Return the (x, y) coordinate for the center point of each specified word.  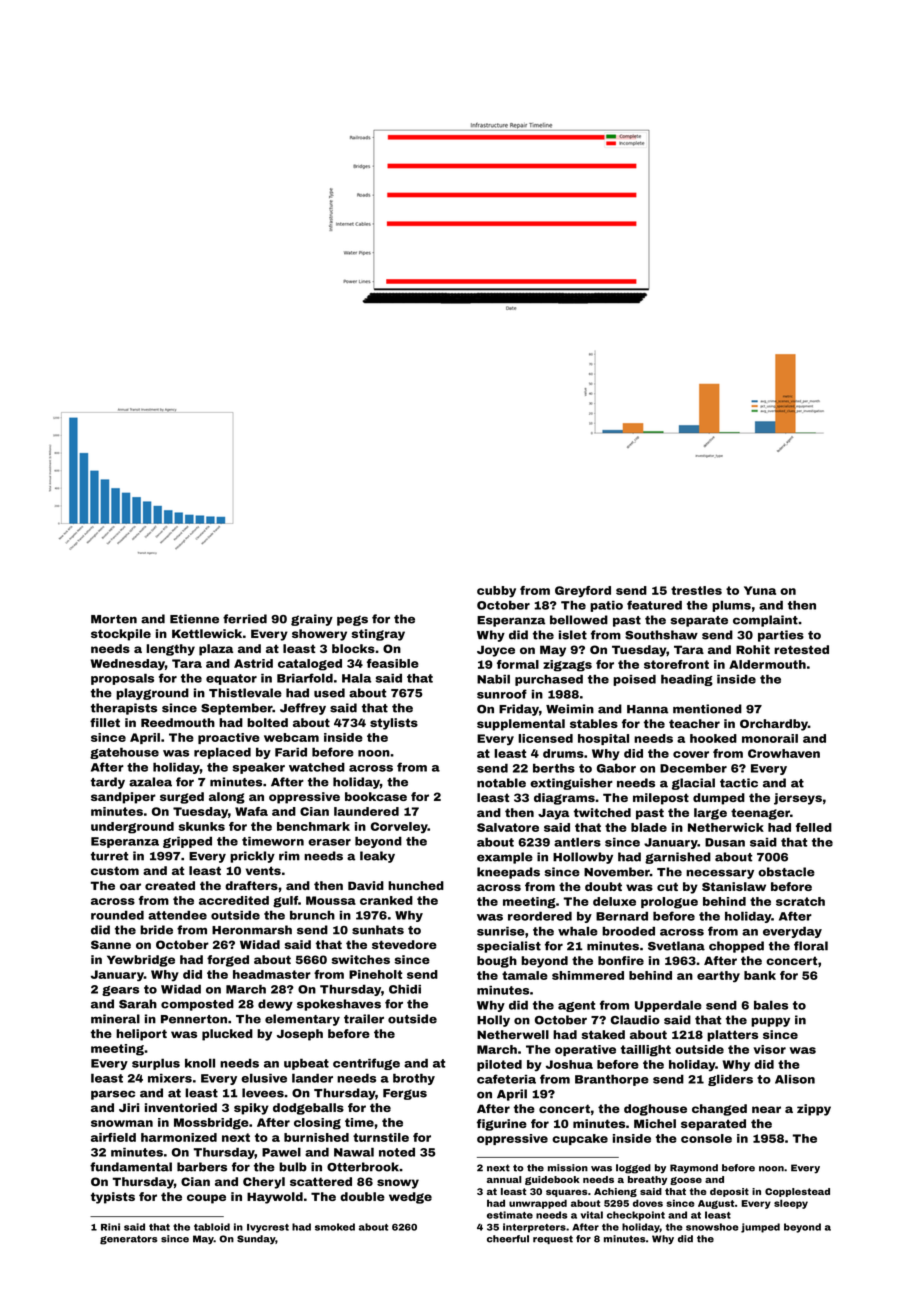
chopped (736, 947)
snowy (398, 1184)
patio (606, 606)
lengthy (170, 650)
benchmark (313, 826)
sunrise (501, 931)
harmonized (179, 1137)
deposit (729, 1192)
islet (573, 635)
